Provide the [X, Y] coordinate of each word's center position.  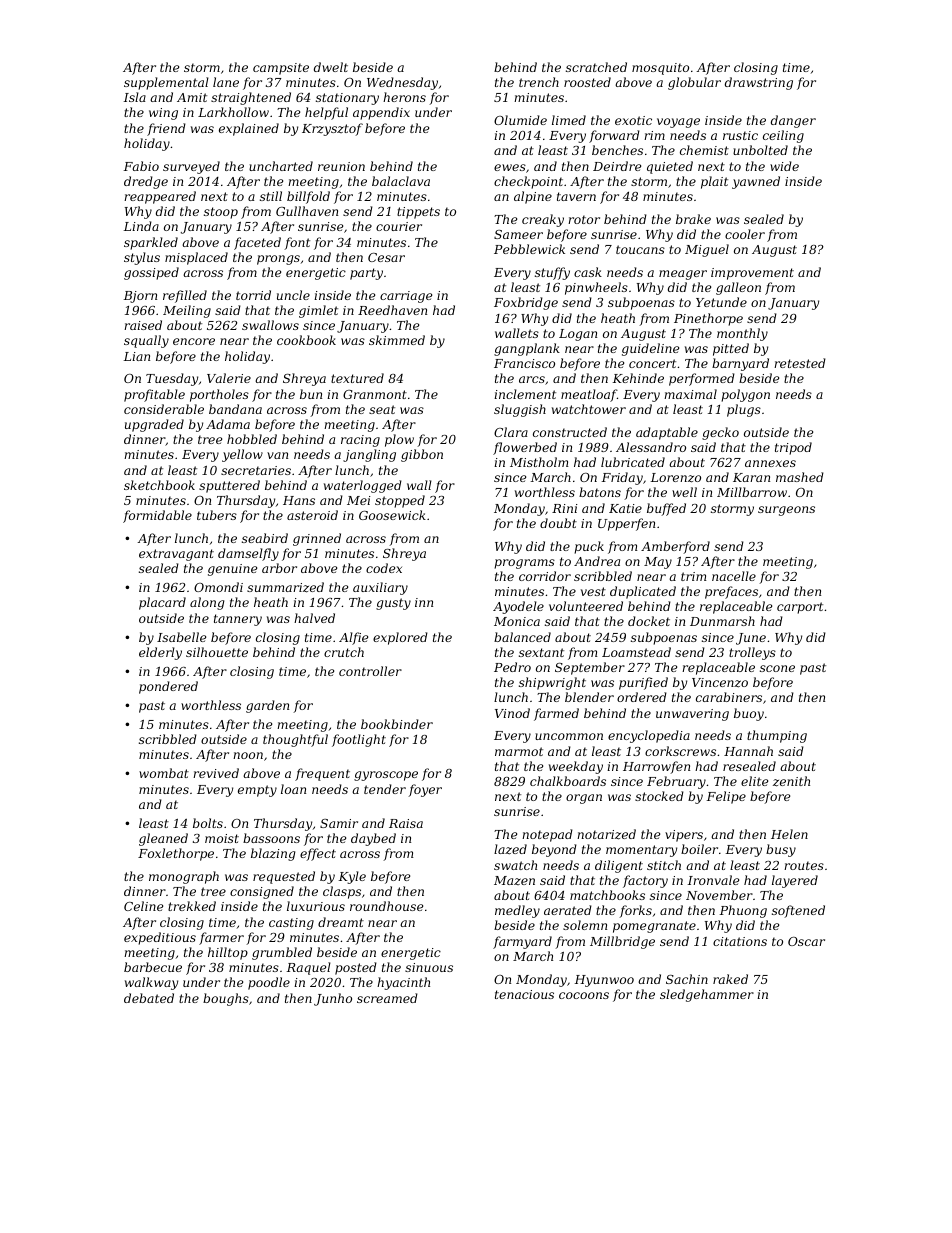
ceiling [783, 136]
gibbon [422, 455]
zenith [791, 781]
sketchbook [159, 485]
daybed [373, 839]
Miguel [707, 250]
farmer [221, 938]
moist [222, 838]
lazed [510, 849]
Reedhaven [392, 310]
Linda [141, 226]
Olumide [520, 120]
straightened [251, 98]
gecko [720, 433]
